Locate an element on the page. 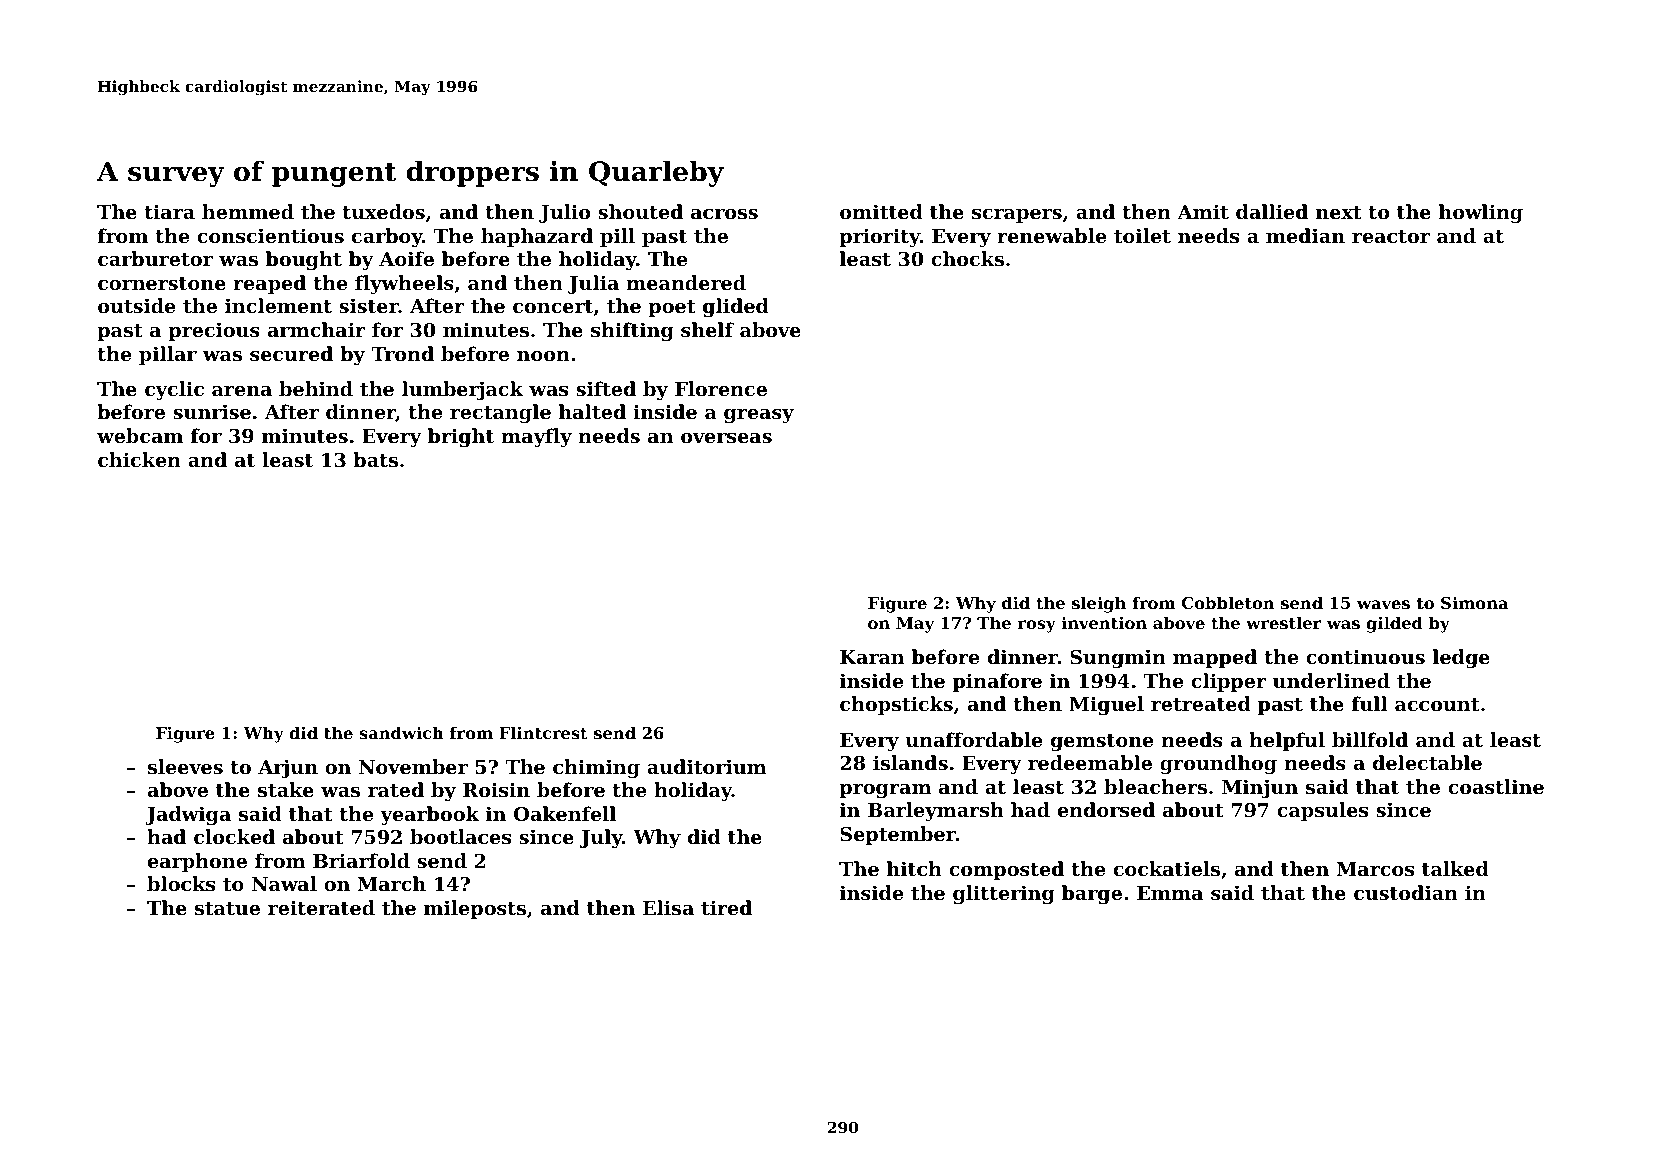 This document has width=1654, height=1169. Aoife is located at coordinates (406, 258).
